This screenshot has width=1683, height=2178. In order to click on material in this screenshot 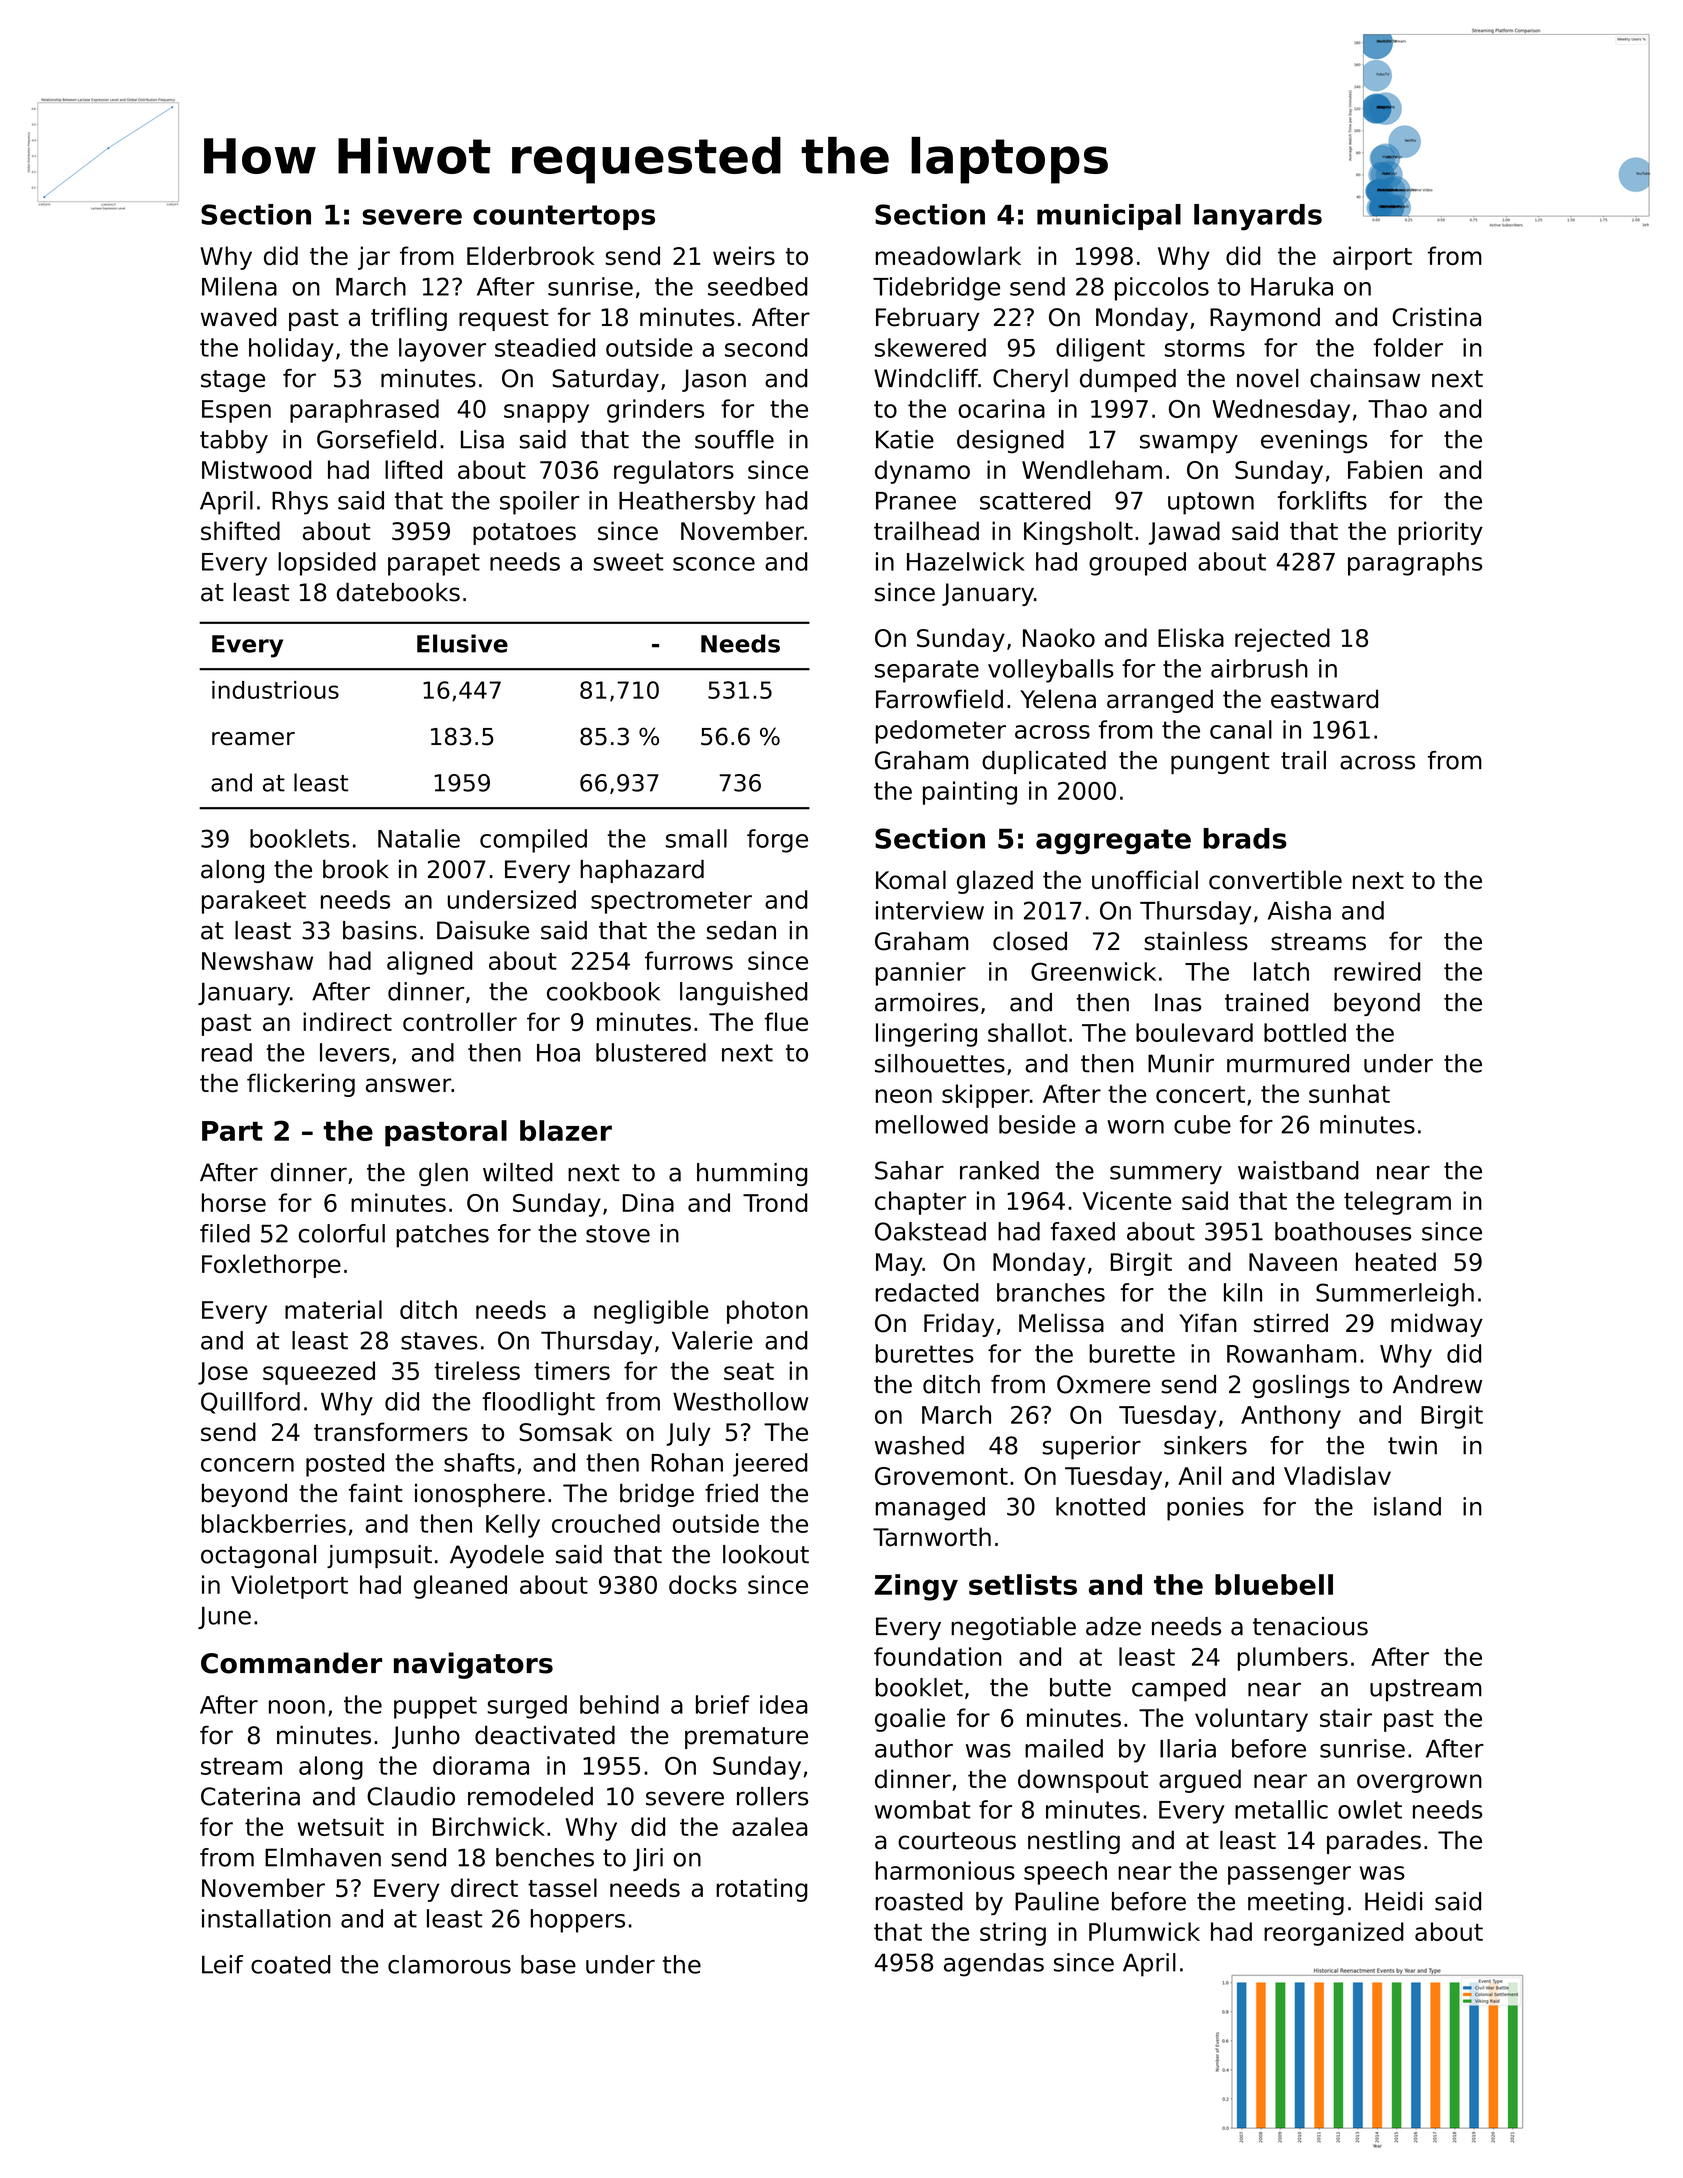, I will do `click(333, 1309)`.
